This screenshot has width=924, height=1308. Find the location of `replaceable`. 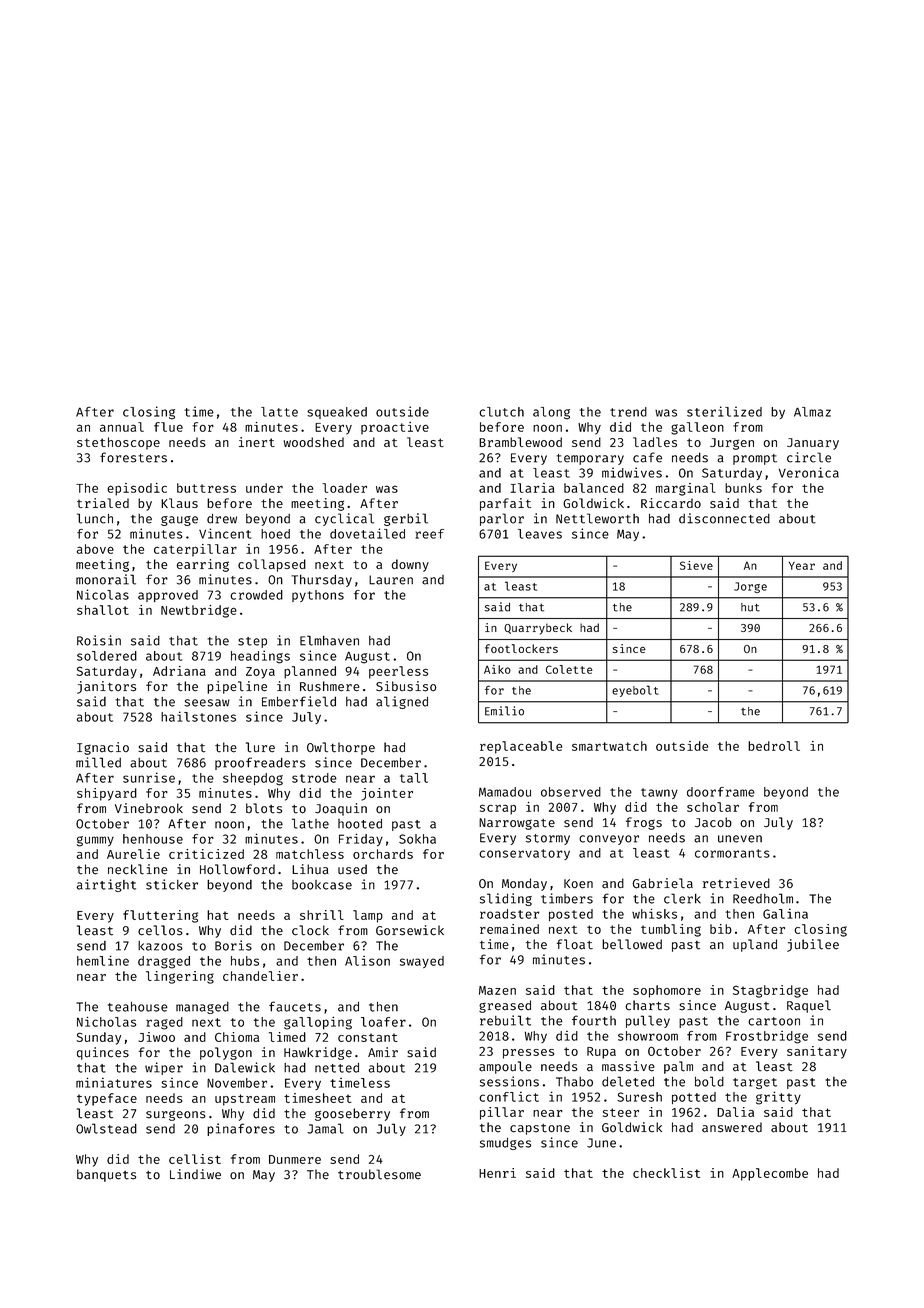

replaceable is located at coordinates (521, 747).
